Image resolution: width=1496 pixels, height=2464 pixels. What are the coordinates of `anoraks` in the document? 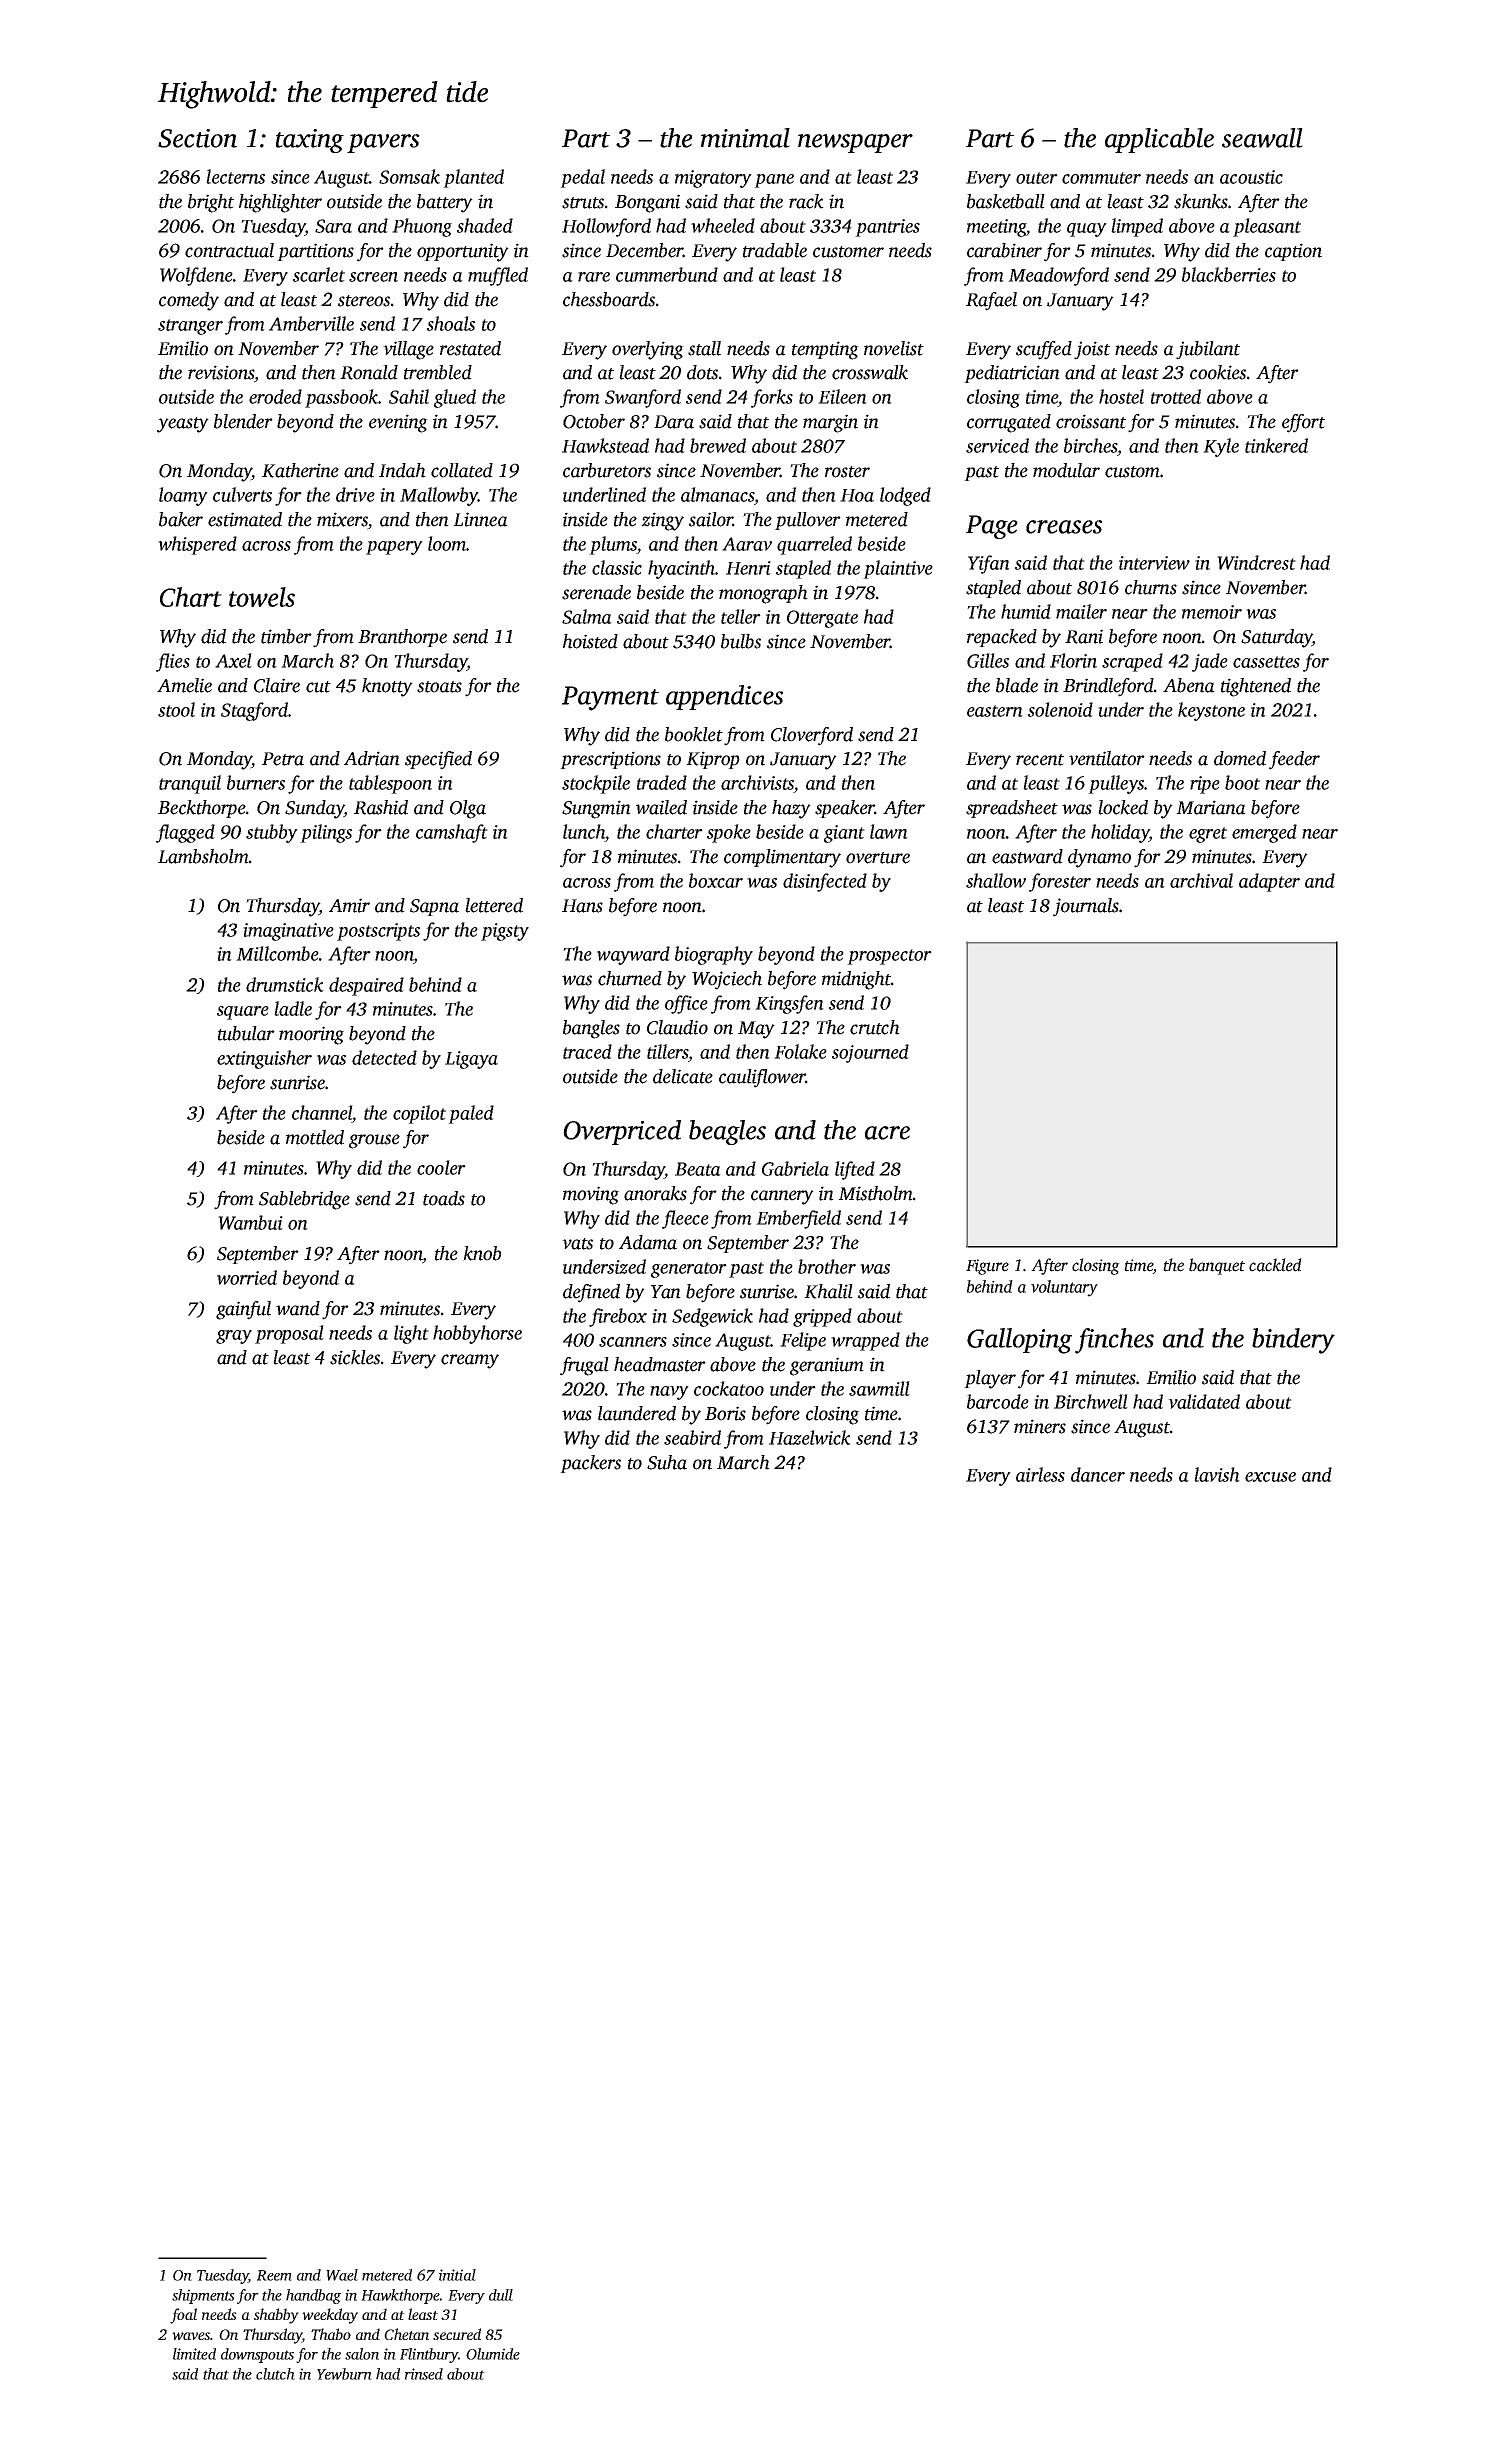 It's located at (655, 1193).
